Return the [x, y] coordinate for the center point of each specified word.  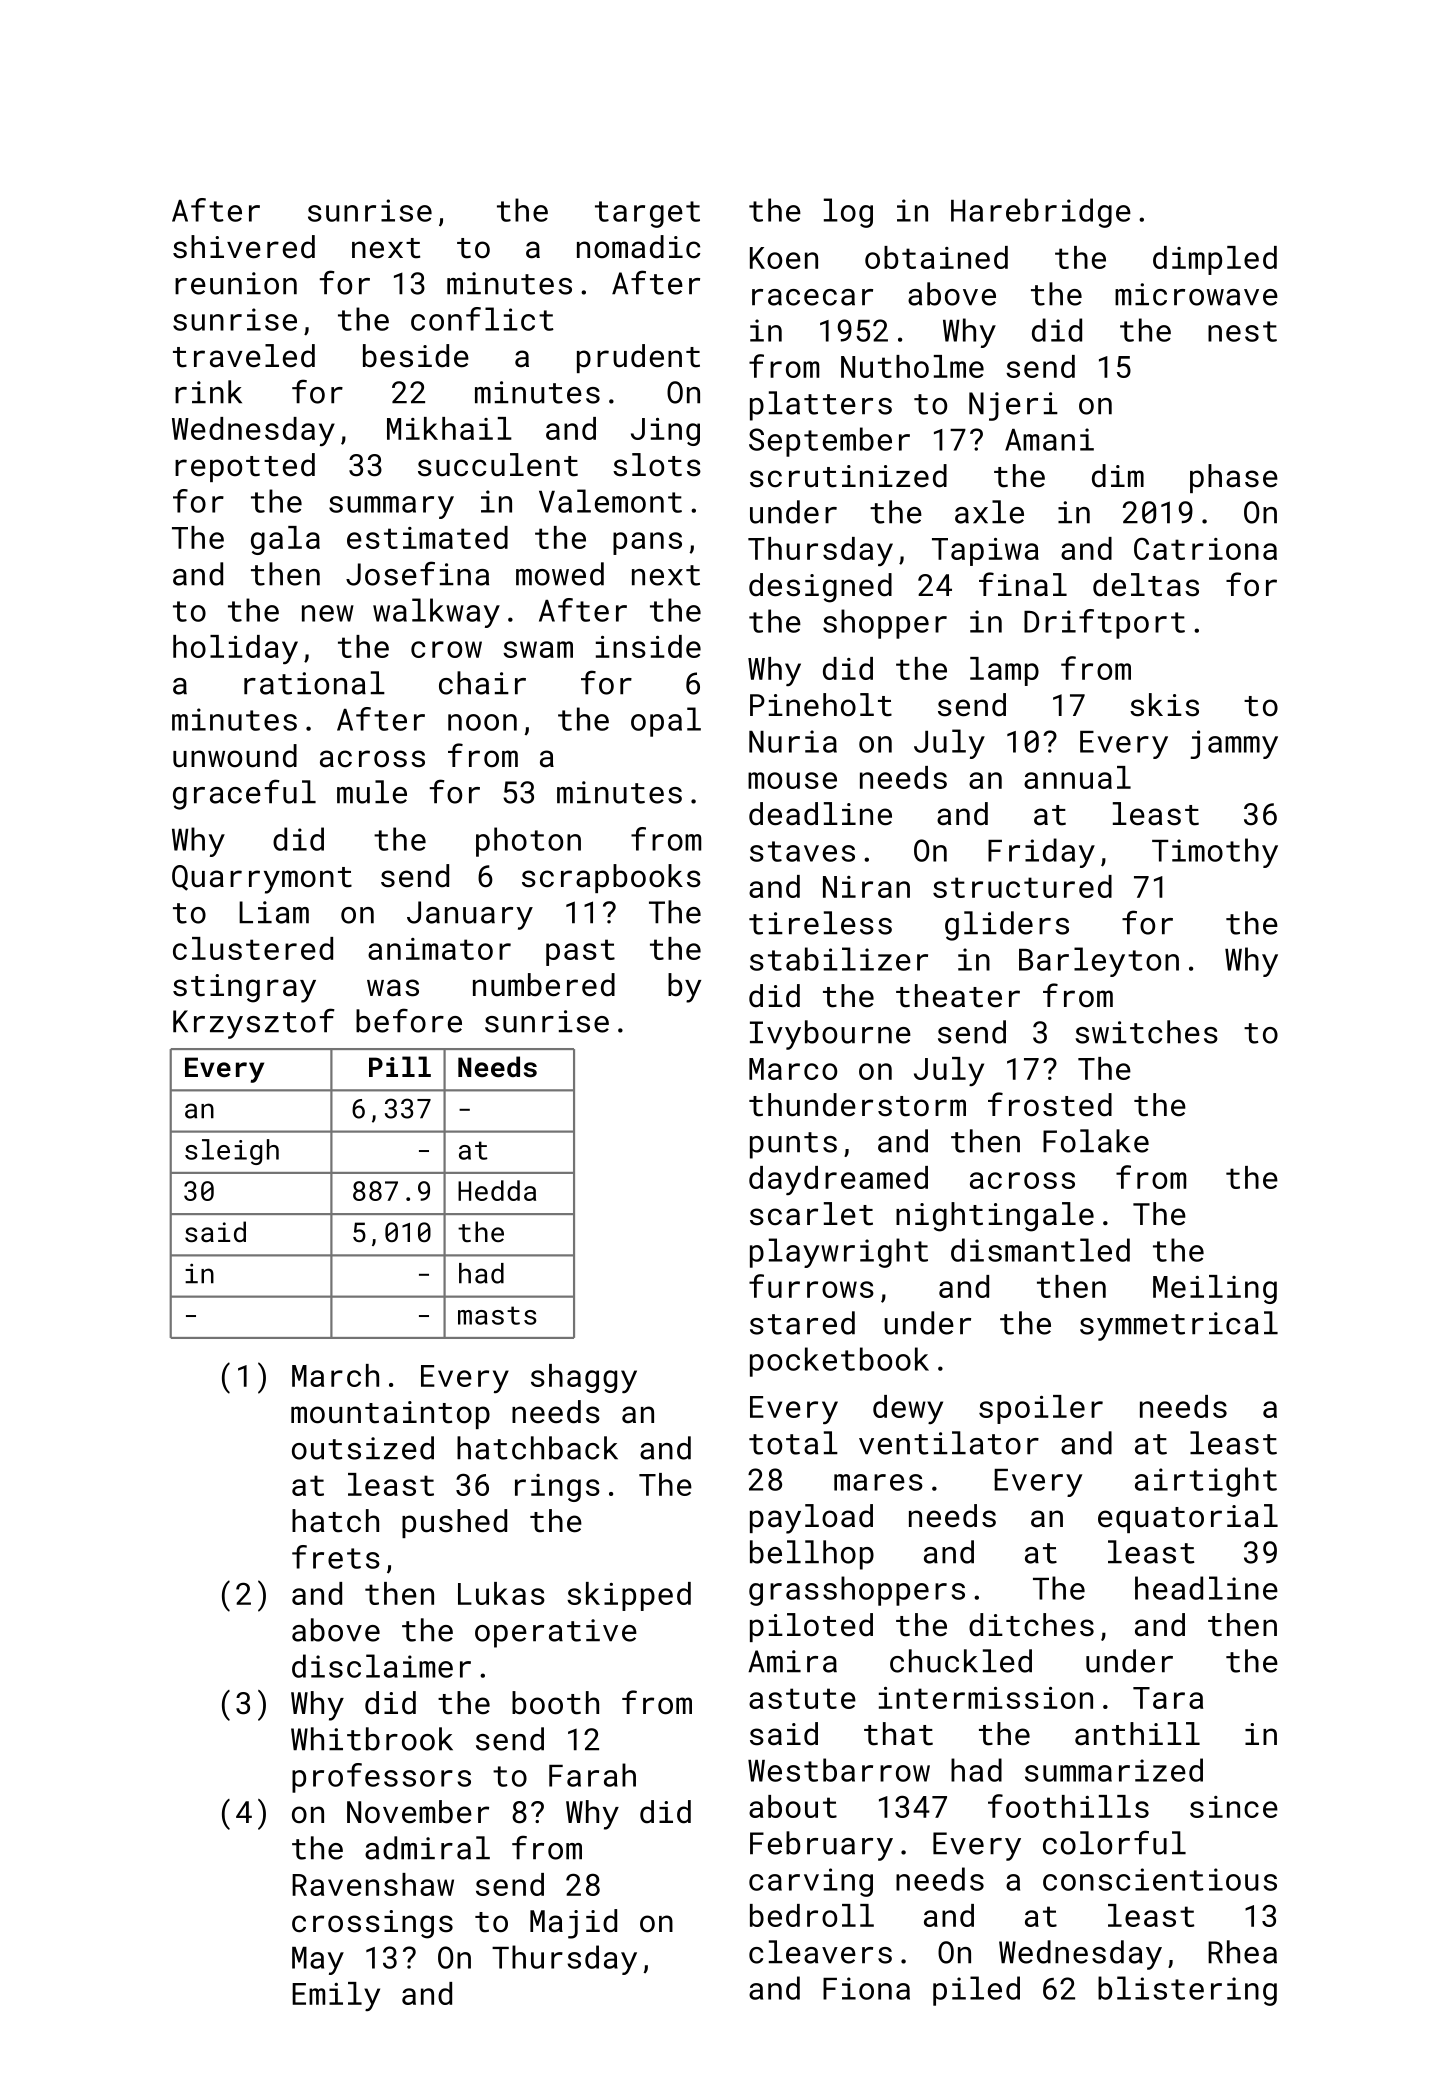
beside [416, 356]
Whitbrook [372, 1739]
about [793, 1806]
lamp [1004, 671]
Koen [784, 258]
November [418, 1812]
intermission [986, 1698]
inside [648, 646]
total [793, 1443]
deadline [820, 814]
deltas [1146, 585]
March [335, 1375]
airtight [1206, 1482]
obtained [936, 257]
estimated [427, 537]
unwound [235, 756]
